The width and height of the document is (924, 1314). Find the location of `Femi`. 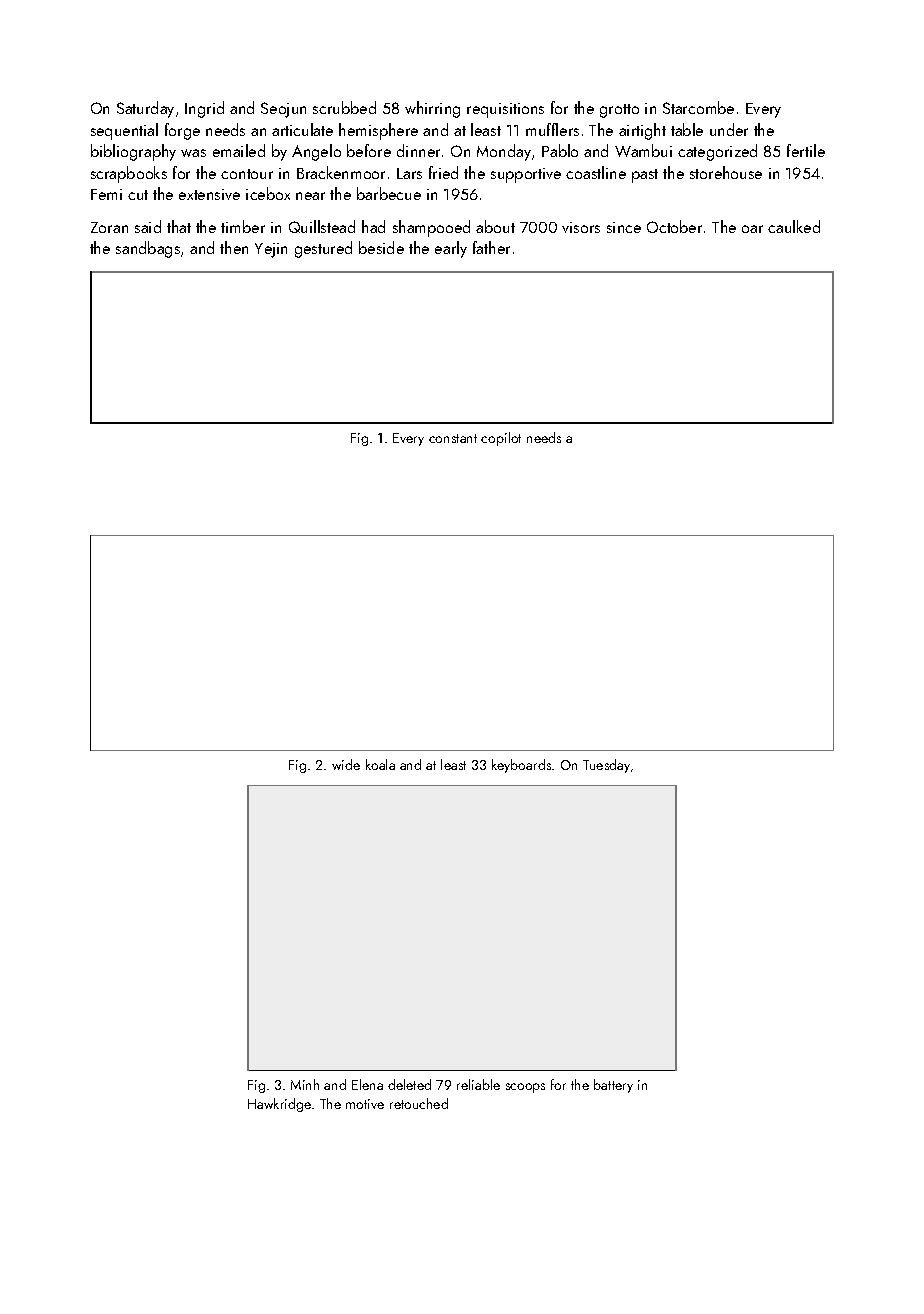

Femi is located at coordinates (106, 194).
